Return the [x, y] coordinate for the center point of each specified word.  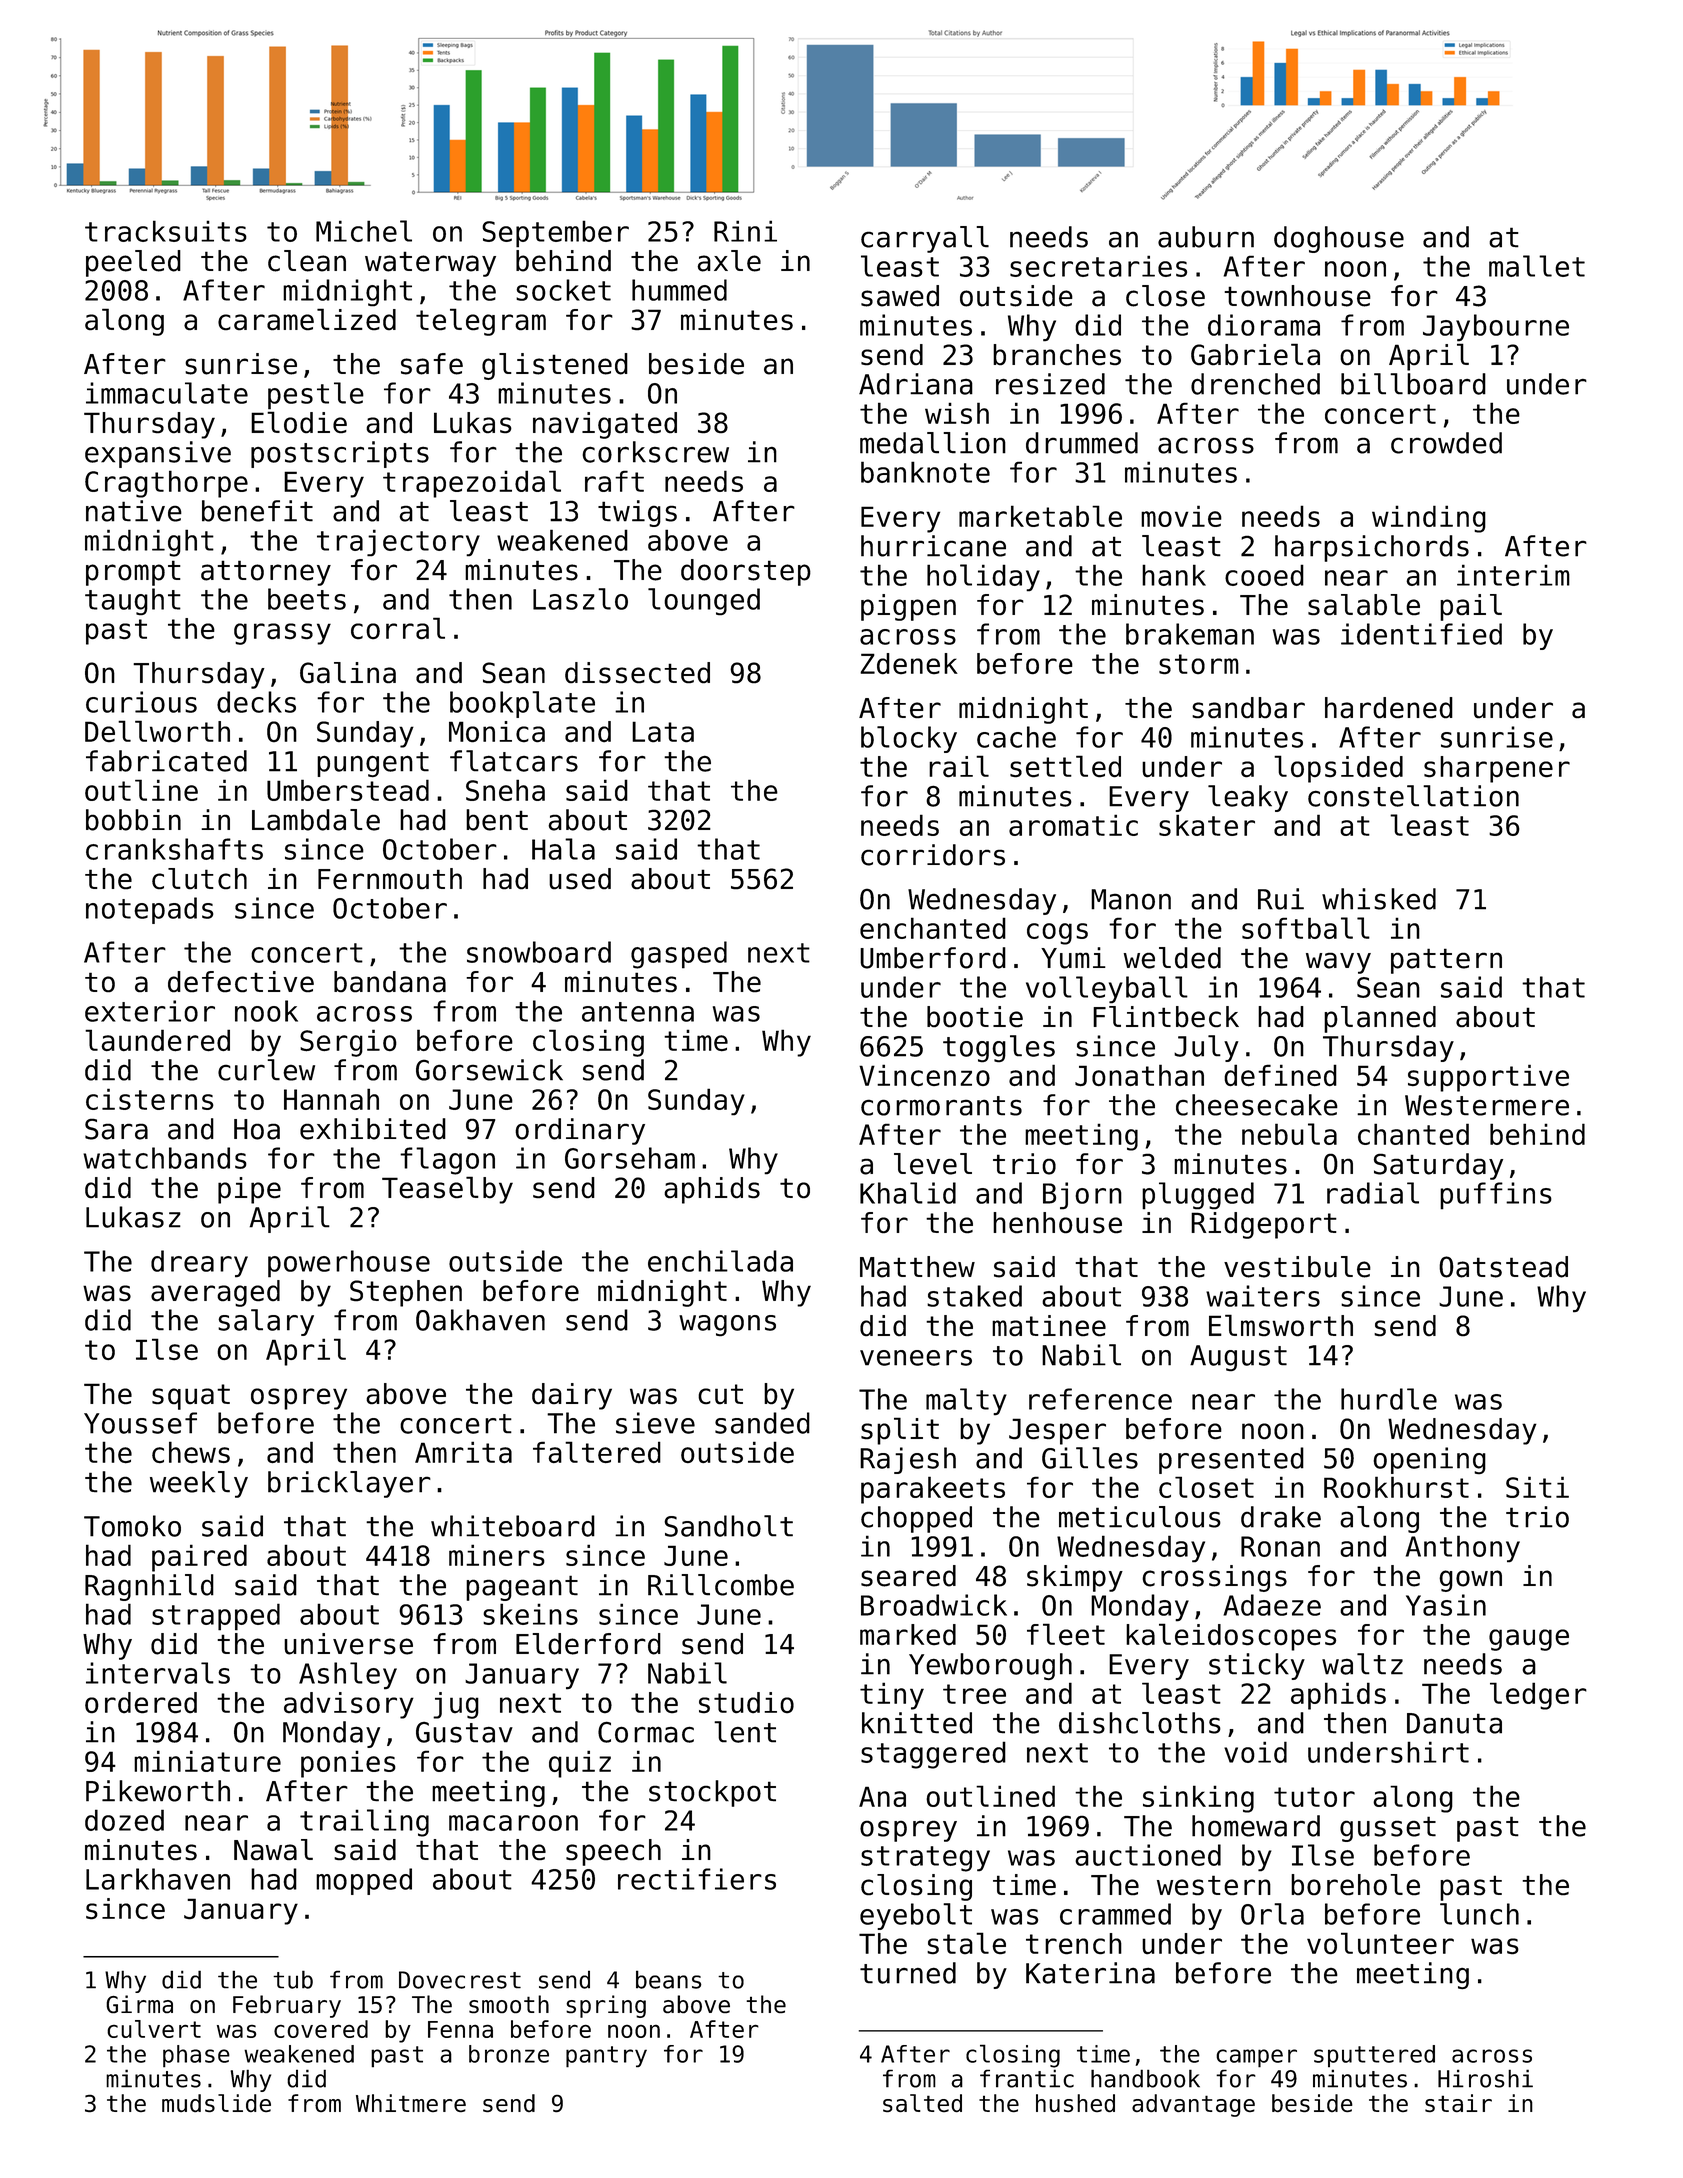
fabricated [166, 761]
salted [922, 2103]
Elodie [299, 422]
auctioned [1148, 1855]
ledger [1538, 1696]
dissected [637, 673]
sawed [900, 296]
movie [1181, 516]
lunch [1479, 1914]
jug [456, 1705]
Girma [139, 2004]
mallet [1537, 266]
